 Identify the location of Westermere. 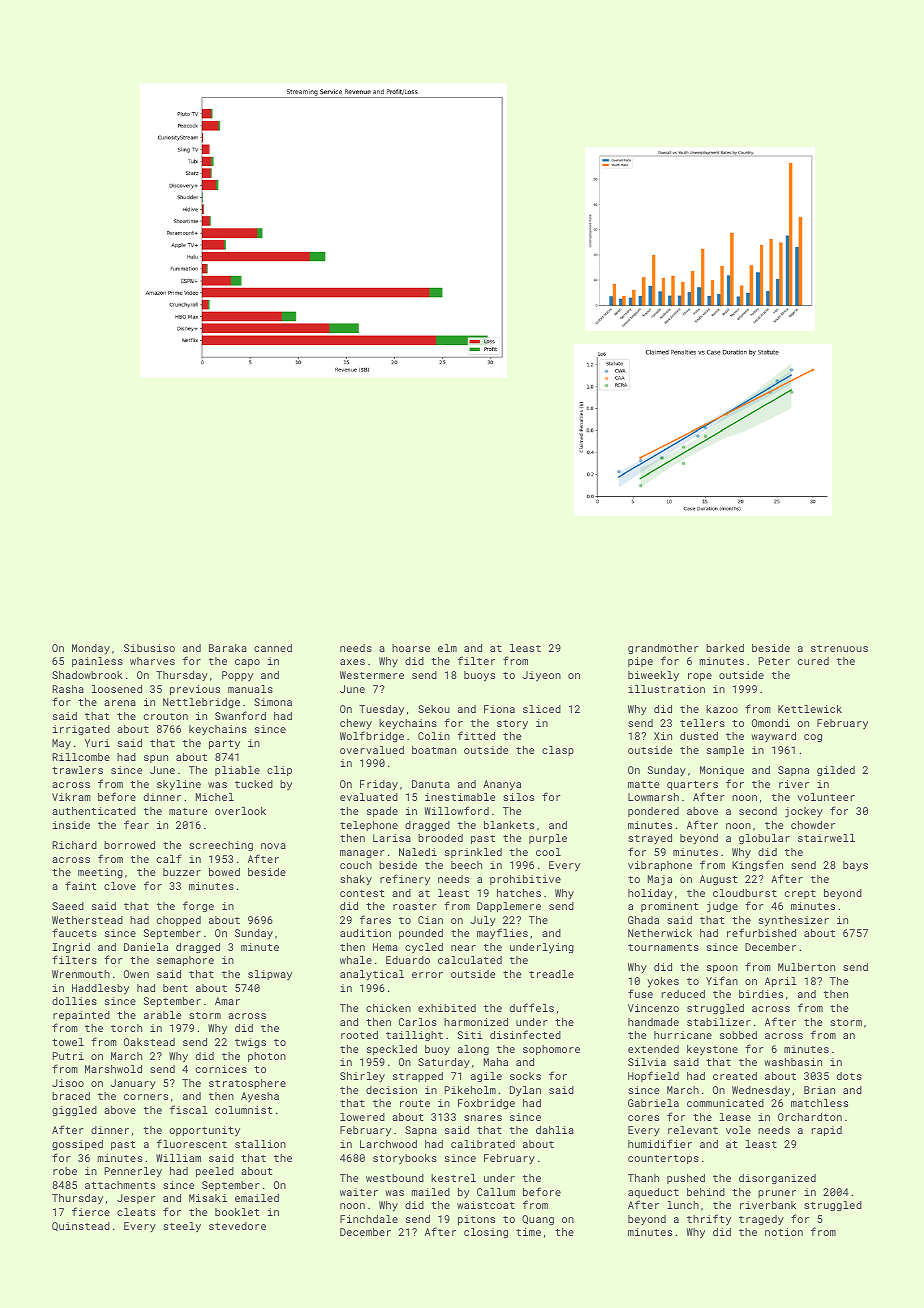
(372, 675).
